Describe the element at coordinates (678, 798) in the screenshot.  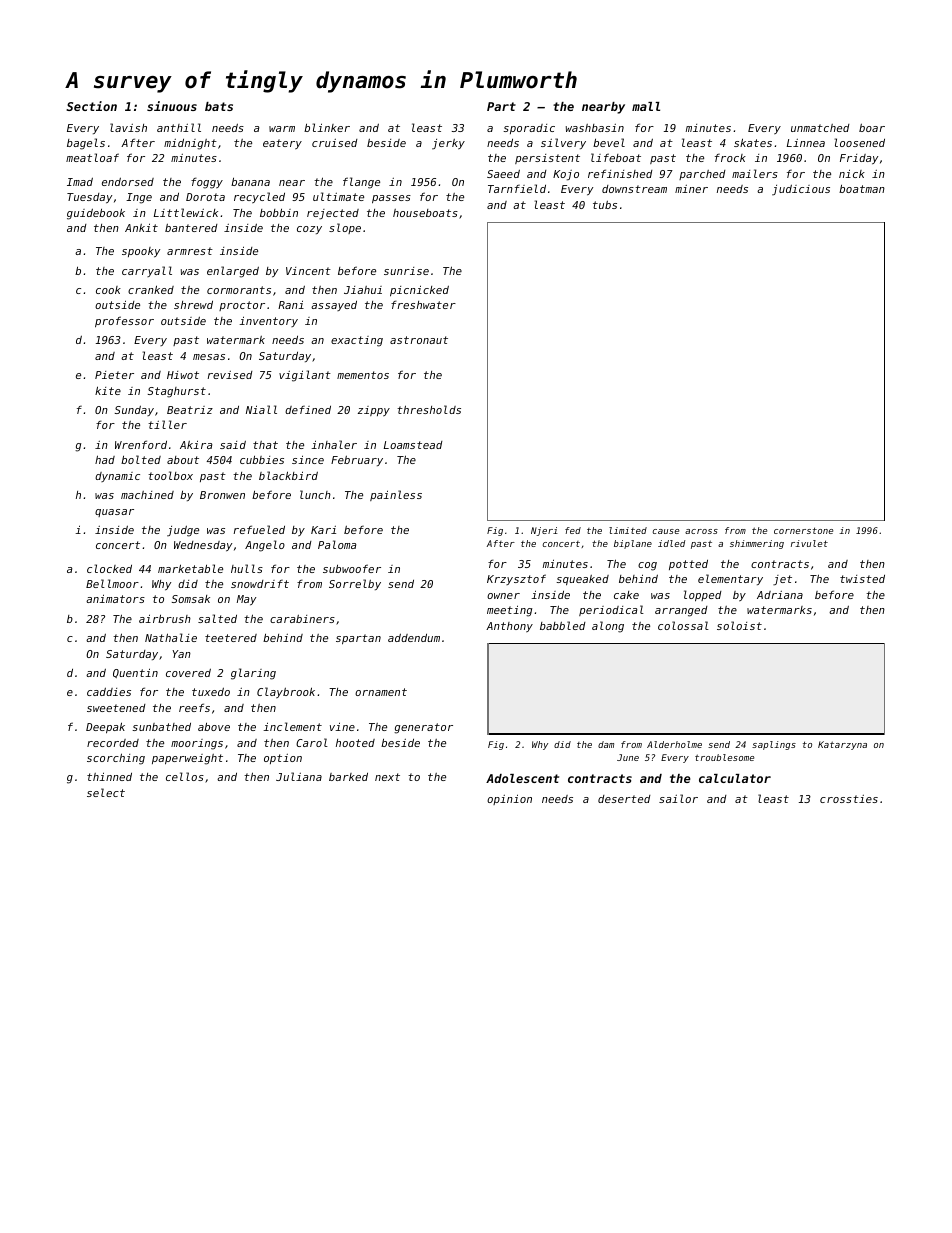
I see `sailor` at that location.
